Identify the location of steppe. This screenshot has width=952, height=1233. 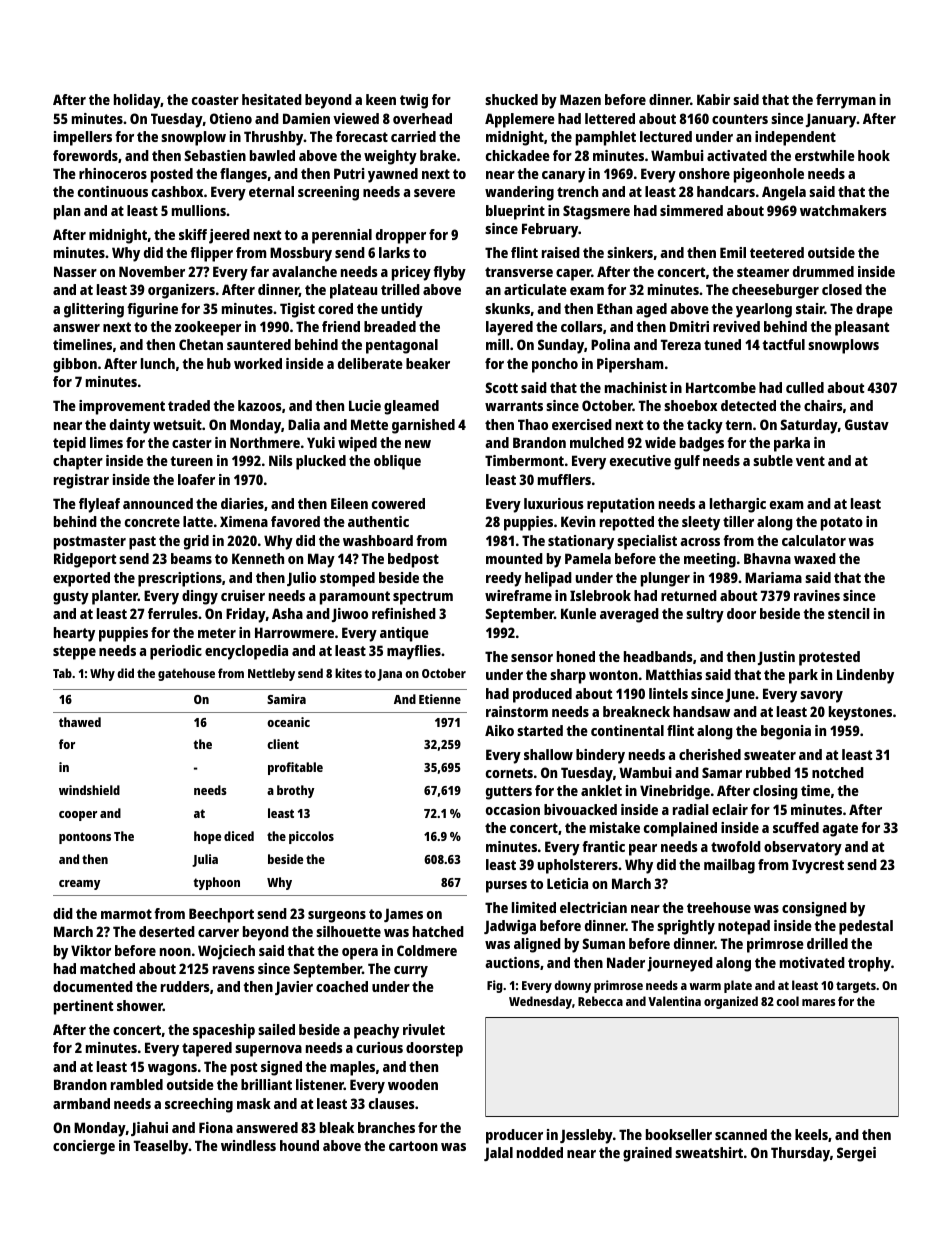
(74, 653).
